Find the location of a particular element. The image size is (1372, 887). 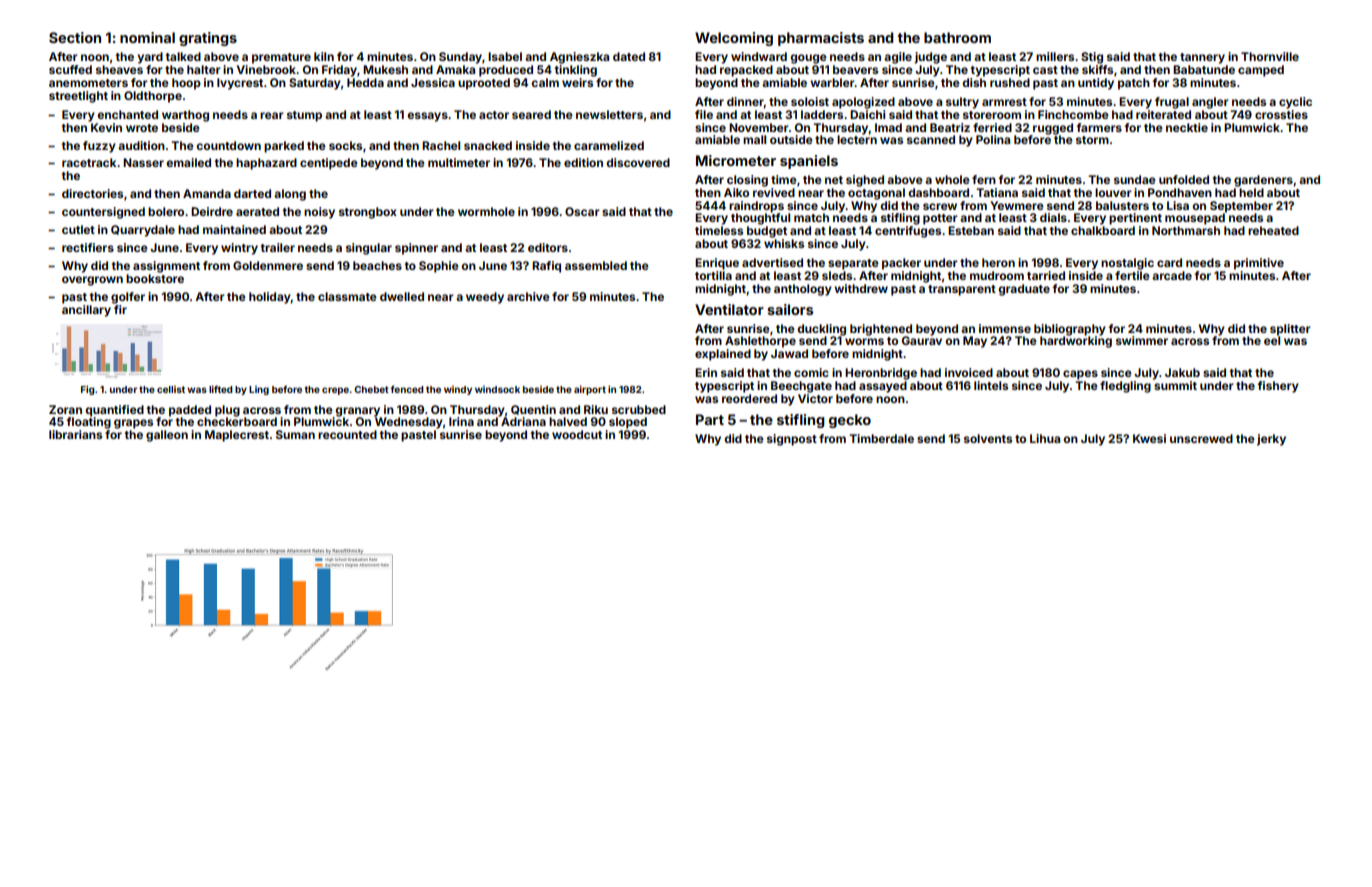

reheated is located at coordinates (1273, 230).
